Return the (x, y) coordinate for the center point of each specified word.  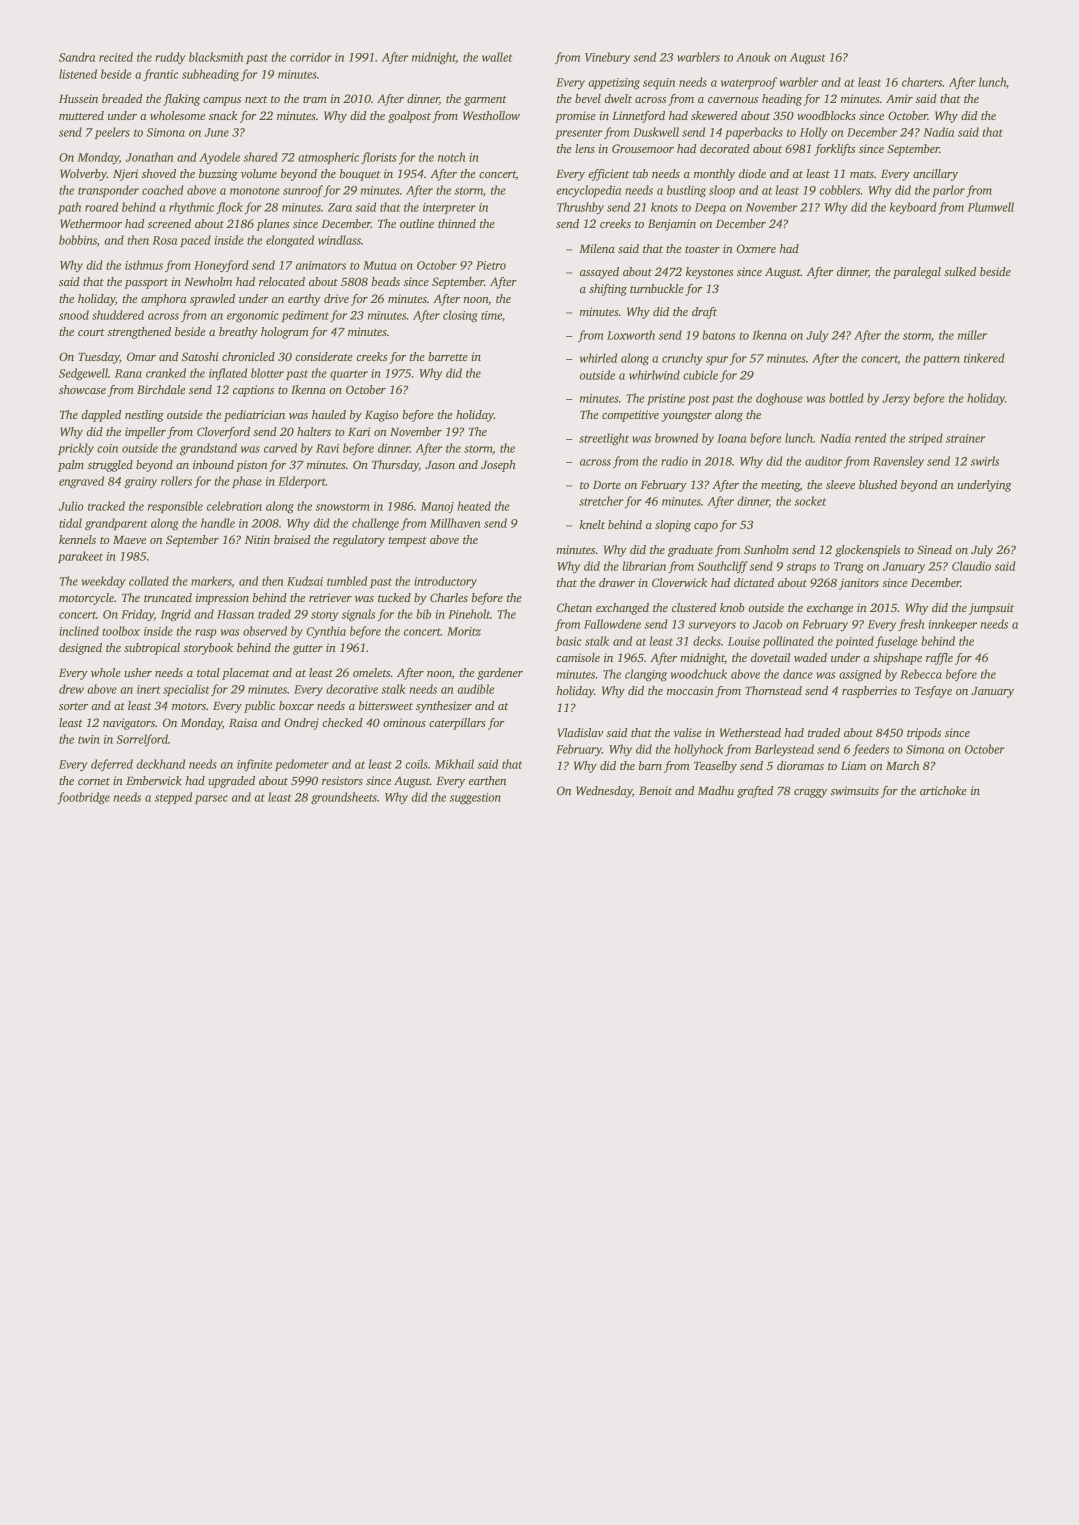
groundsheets (344, 798)
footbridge (83, 798)
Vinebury (607, 58)
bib (423, 614)
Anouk (753, 57)
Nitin (257, 539)
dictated (754, 582)
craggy (810, 793)
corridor (311, 57)
